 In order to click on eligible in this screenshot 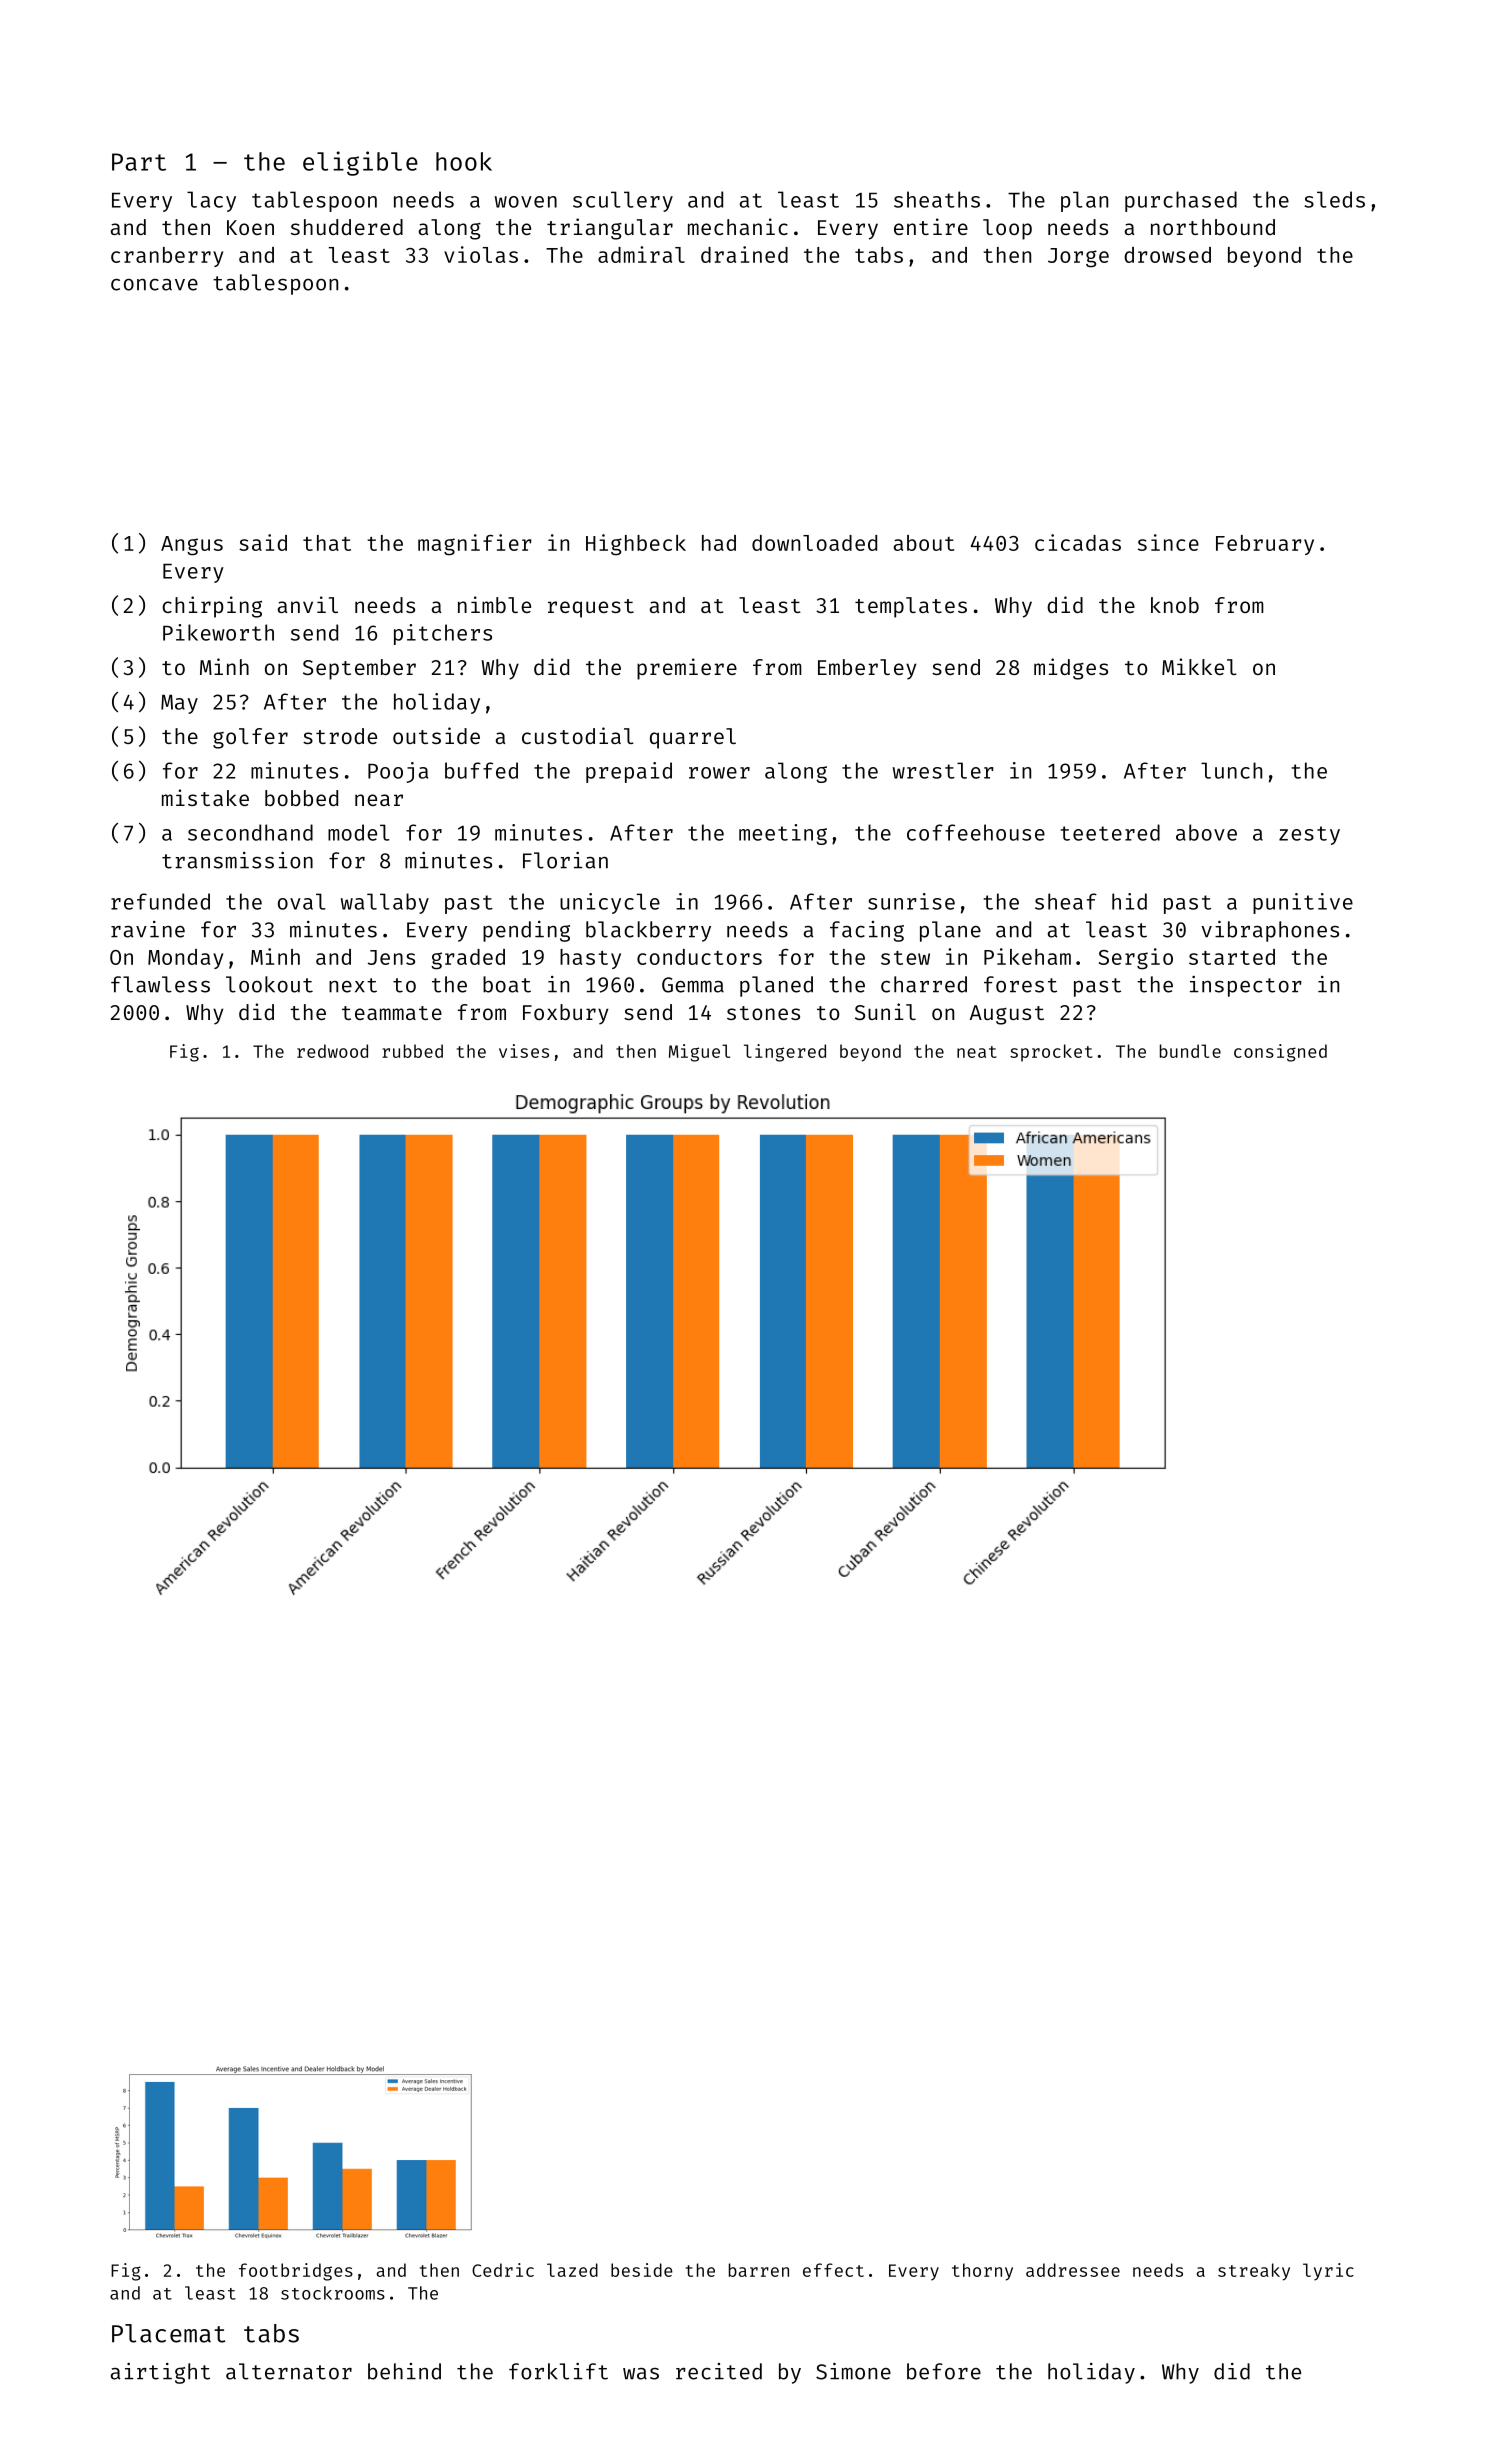, I will do `click(360, 163)`.
